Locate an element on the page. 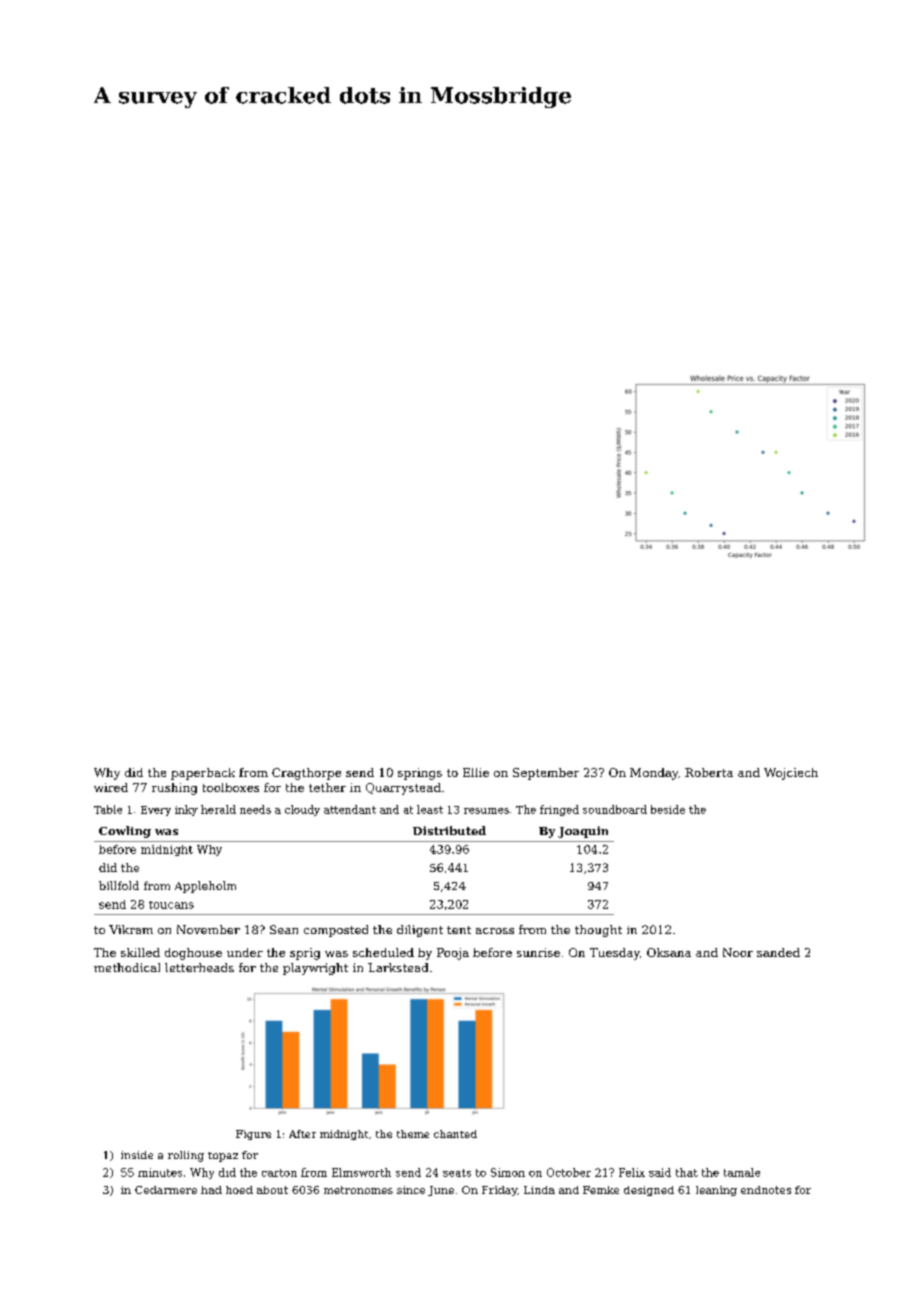 This document has height=1308, width=924. across is located at coordinates (495, 931).
